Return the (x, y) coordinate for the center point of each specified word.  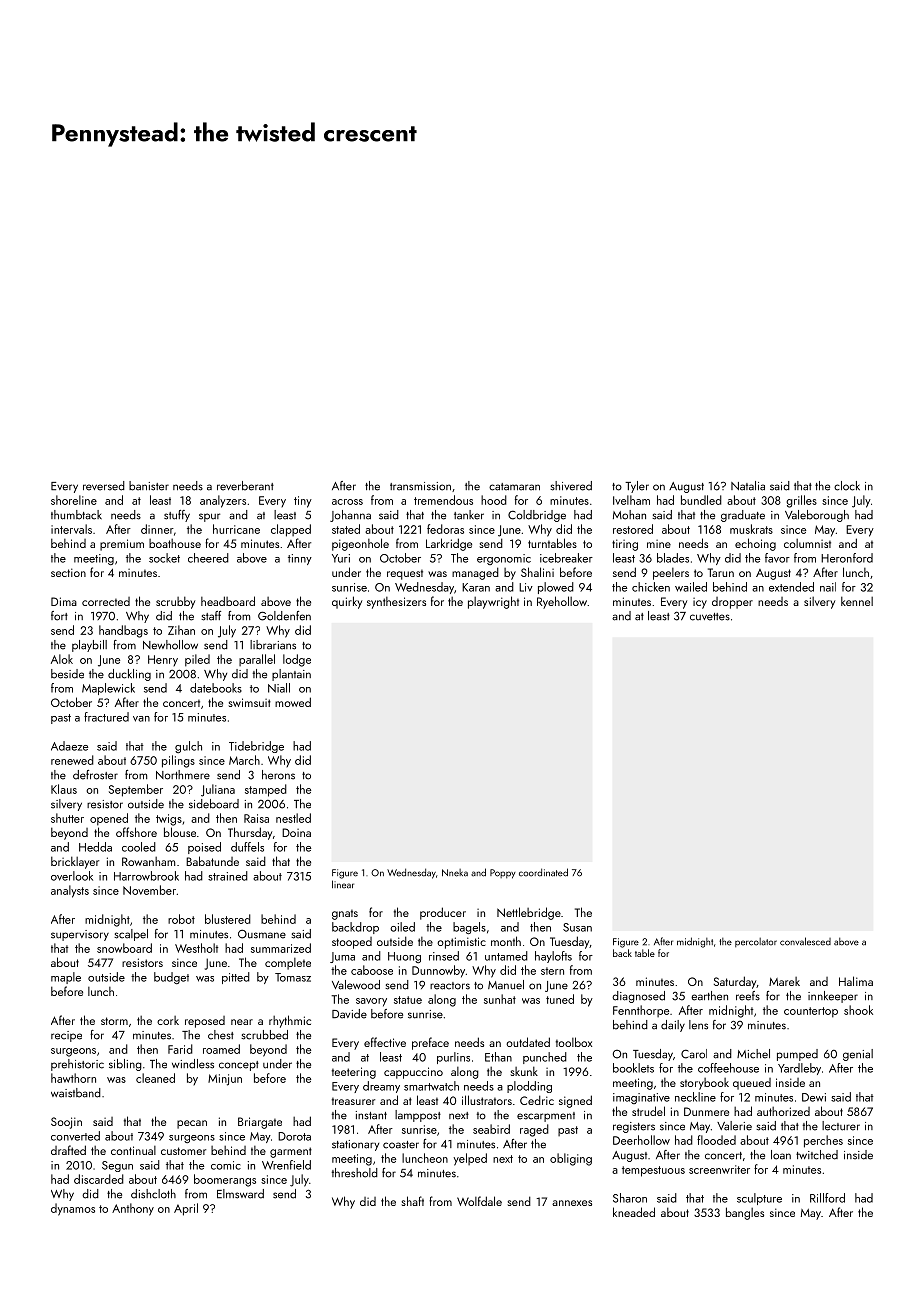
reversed (104, 486)
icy (700, 603)
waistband (76, 1093)
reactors (450, 986)
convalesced (805, 941)
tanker (469, 515)
